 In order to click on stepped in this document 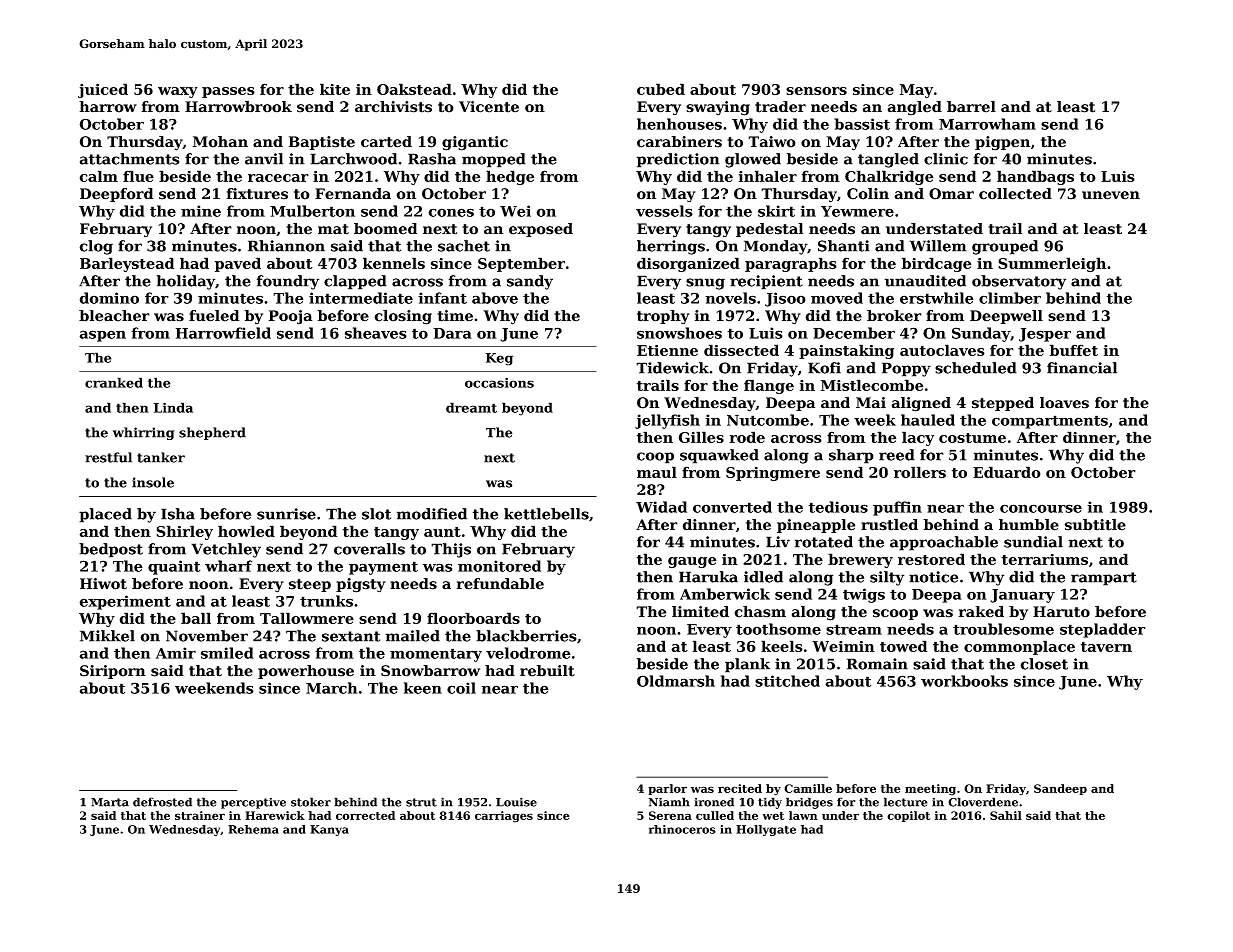, I will do `click(1003, 404)`.
